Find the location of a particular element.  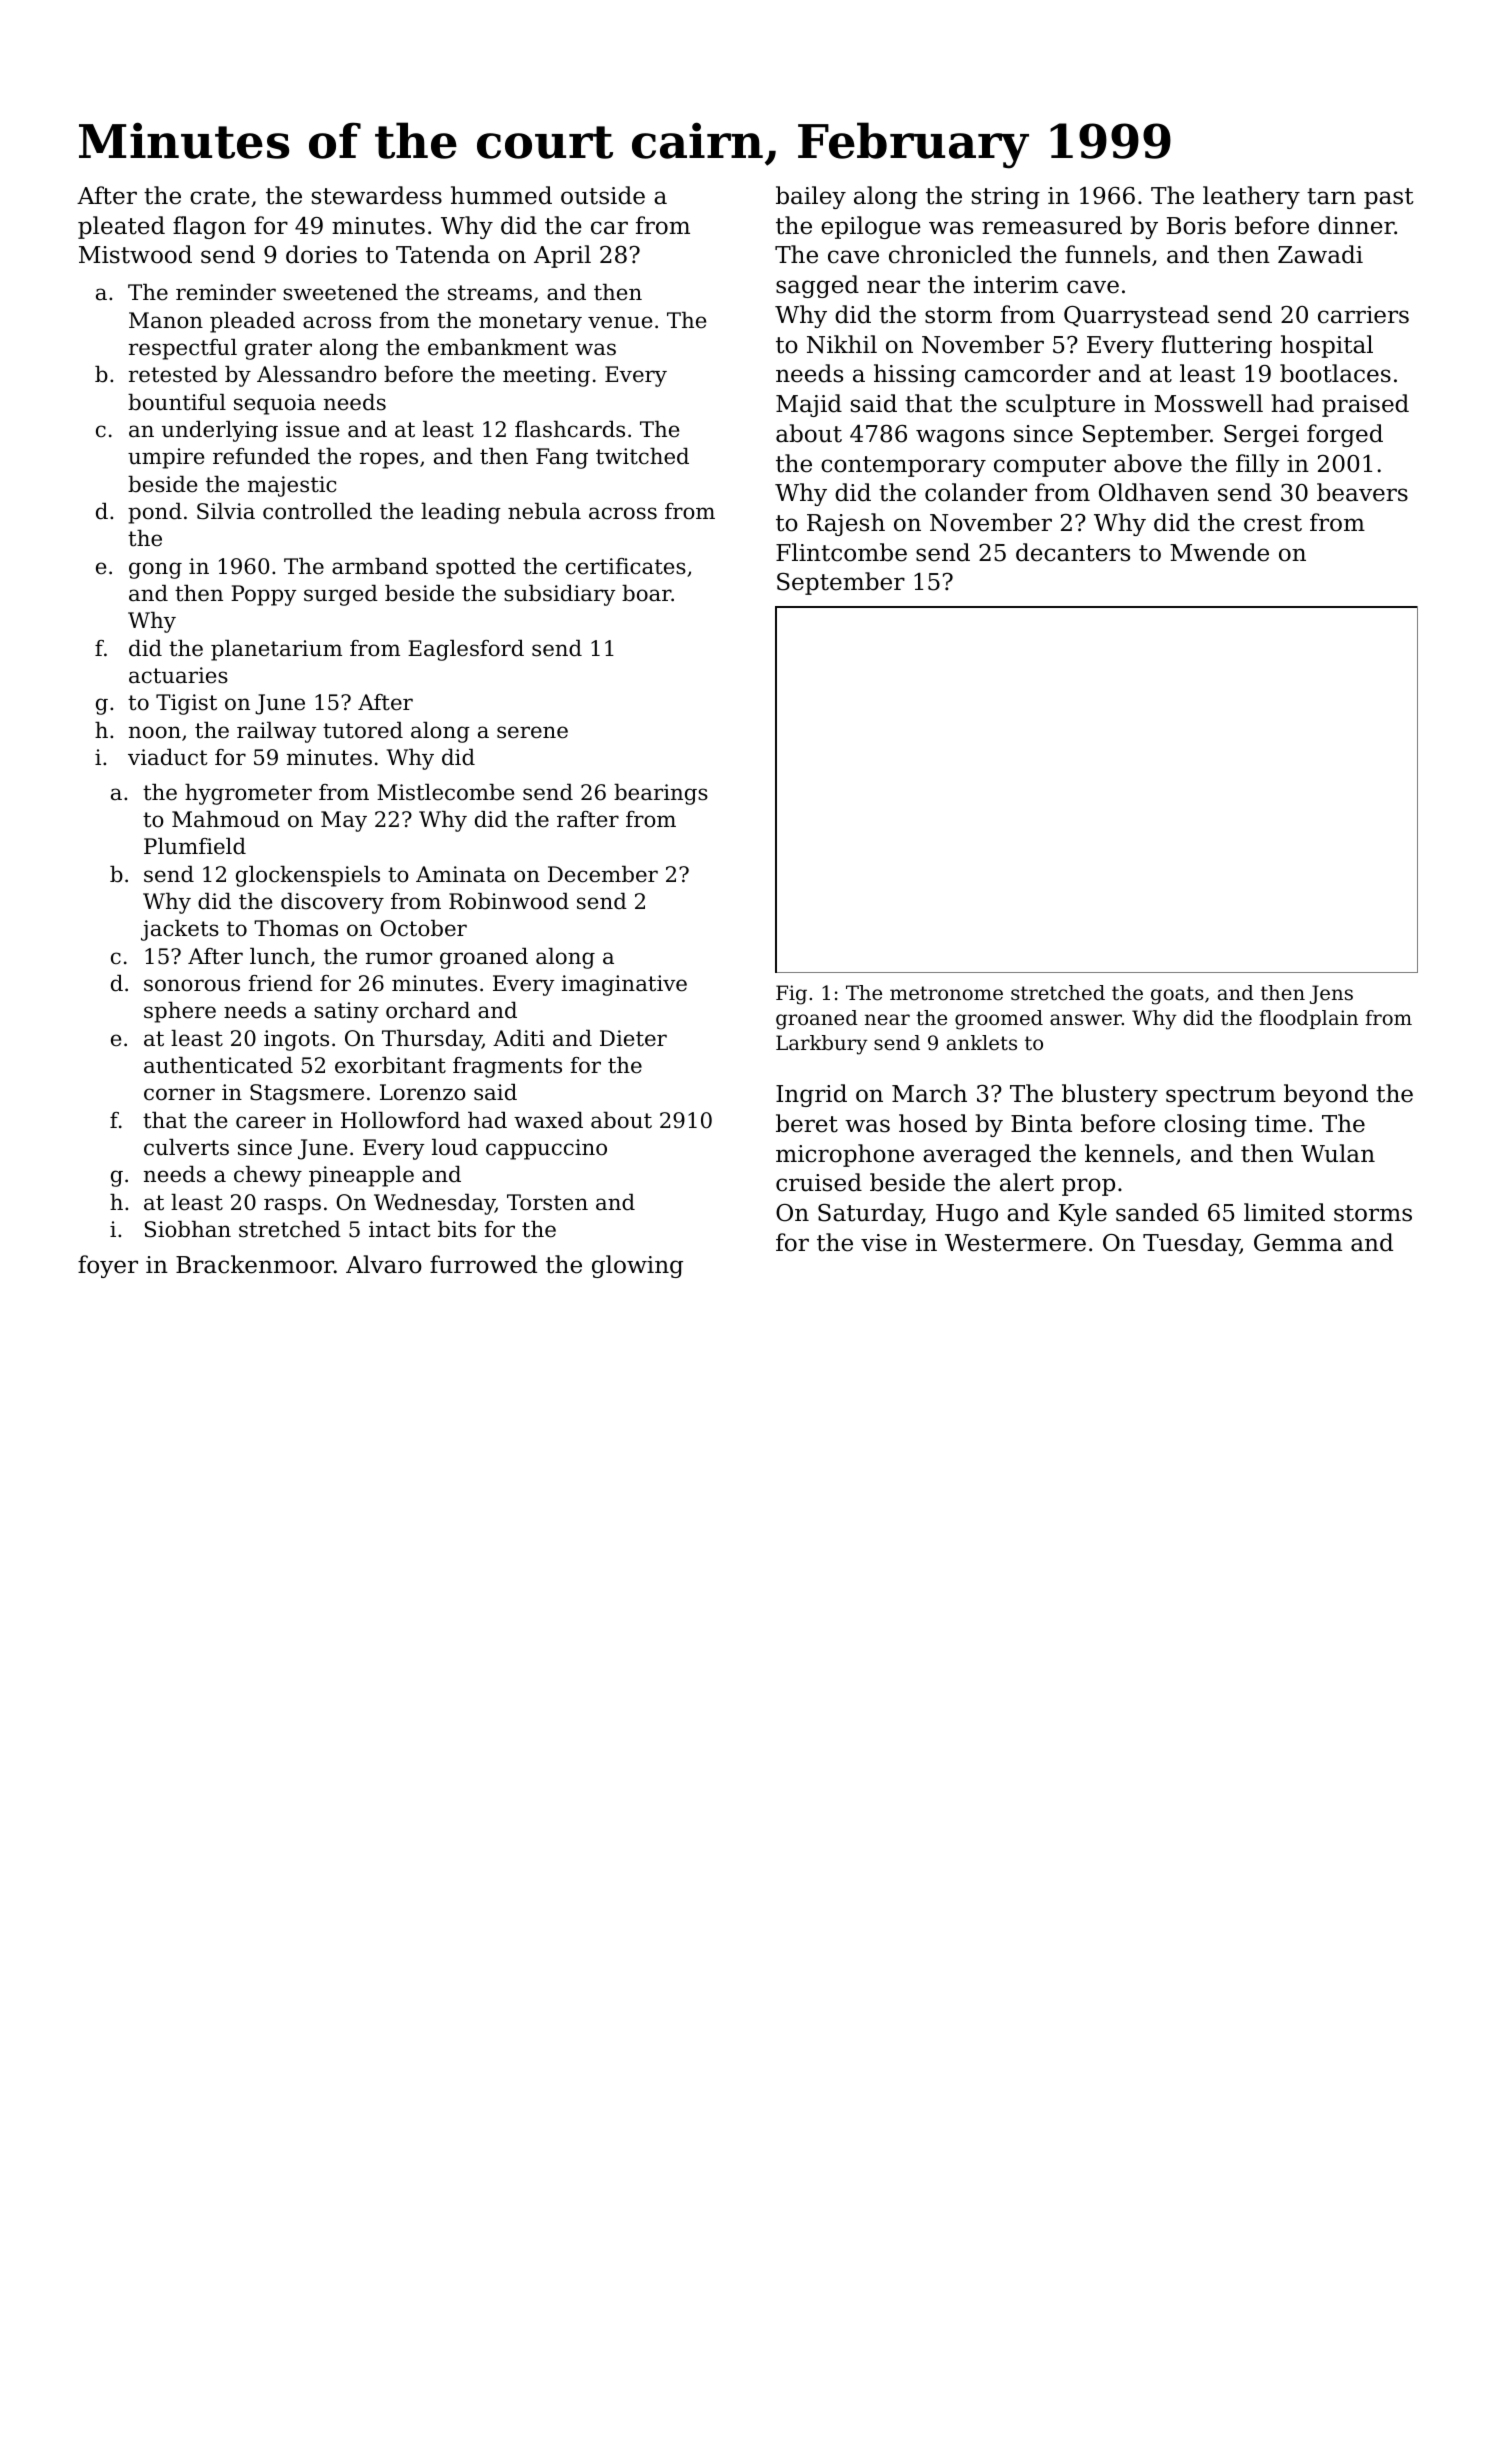

Sergei is located at coordinates (1261, 436).
